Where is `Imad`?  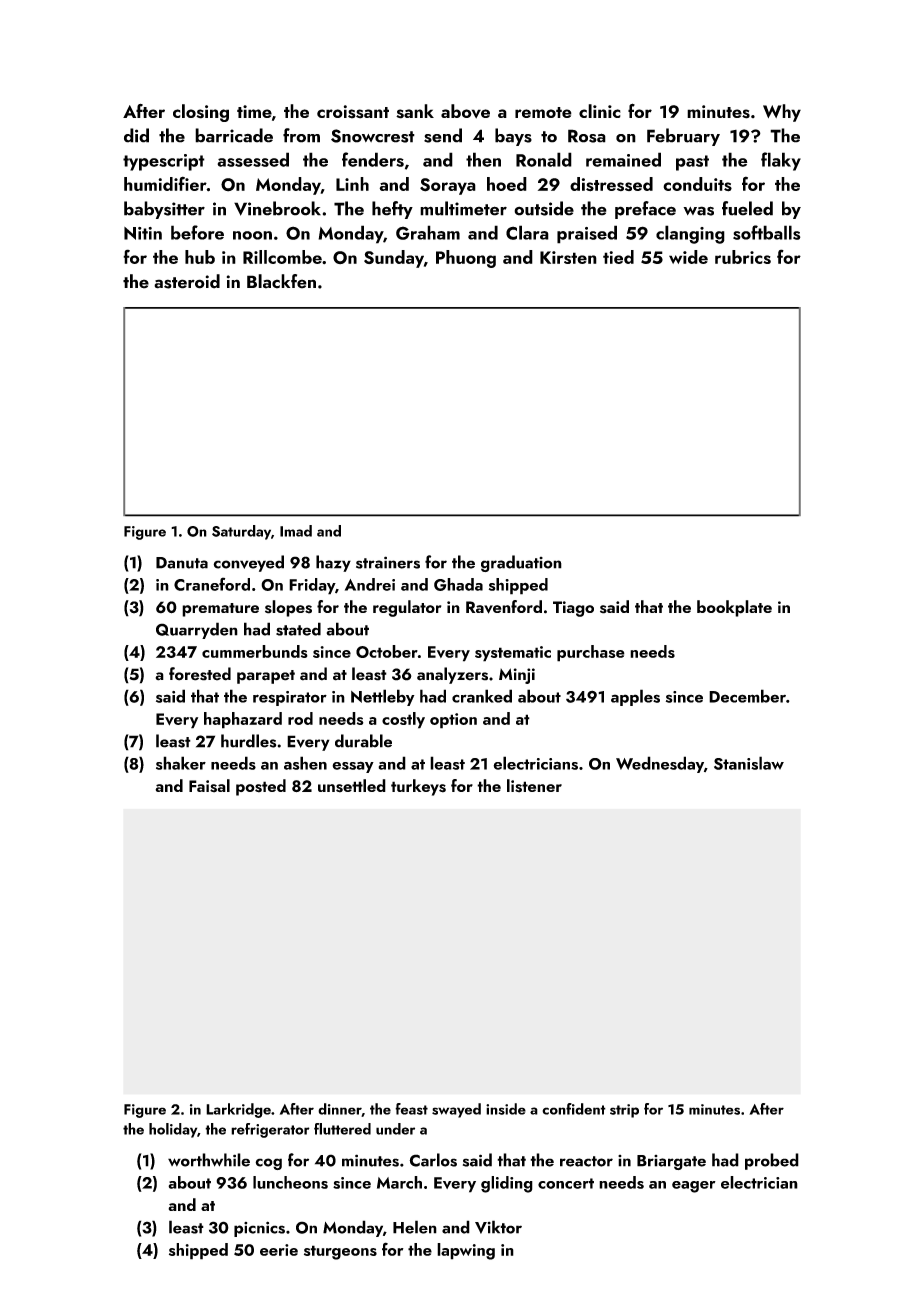
Imad is located at coordinates (296, 531).
